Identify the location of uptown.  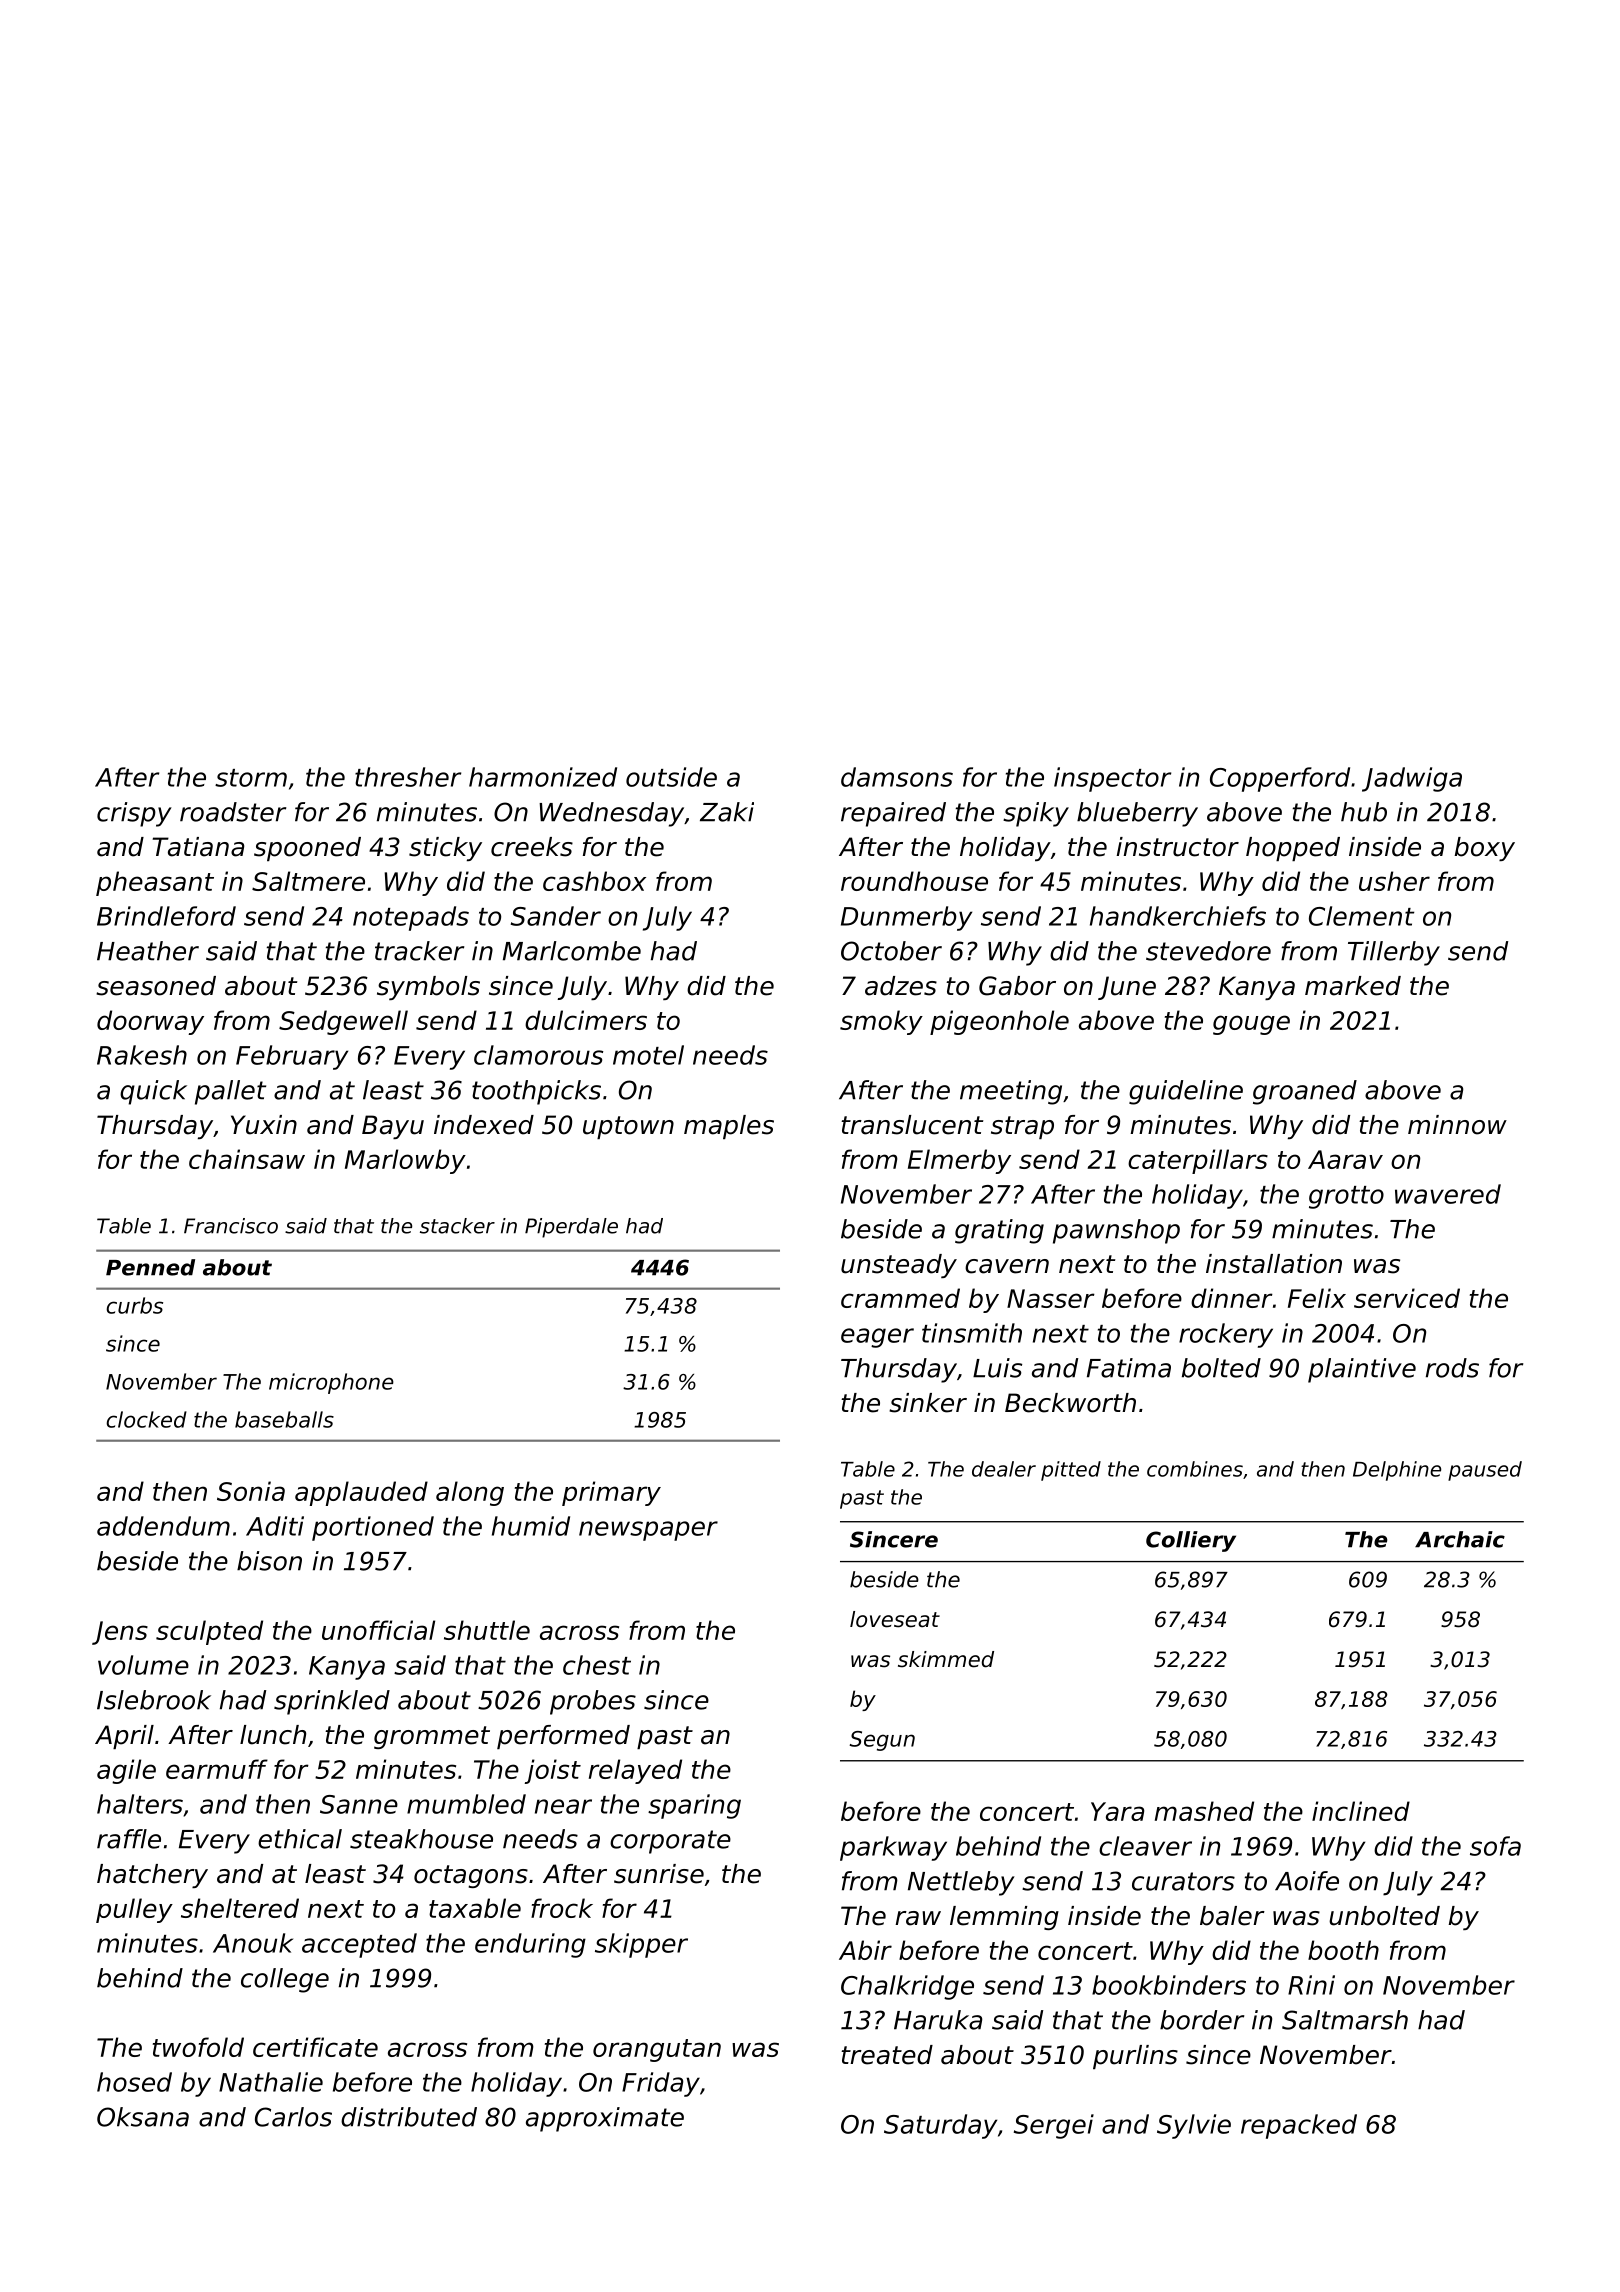
(628, 1127).
